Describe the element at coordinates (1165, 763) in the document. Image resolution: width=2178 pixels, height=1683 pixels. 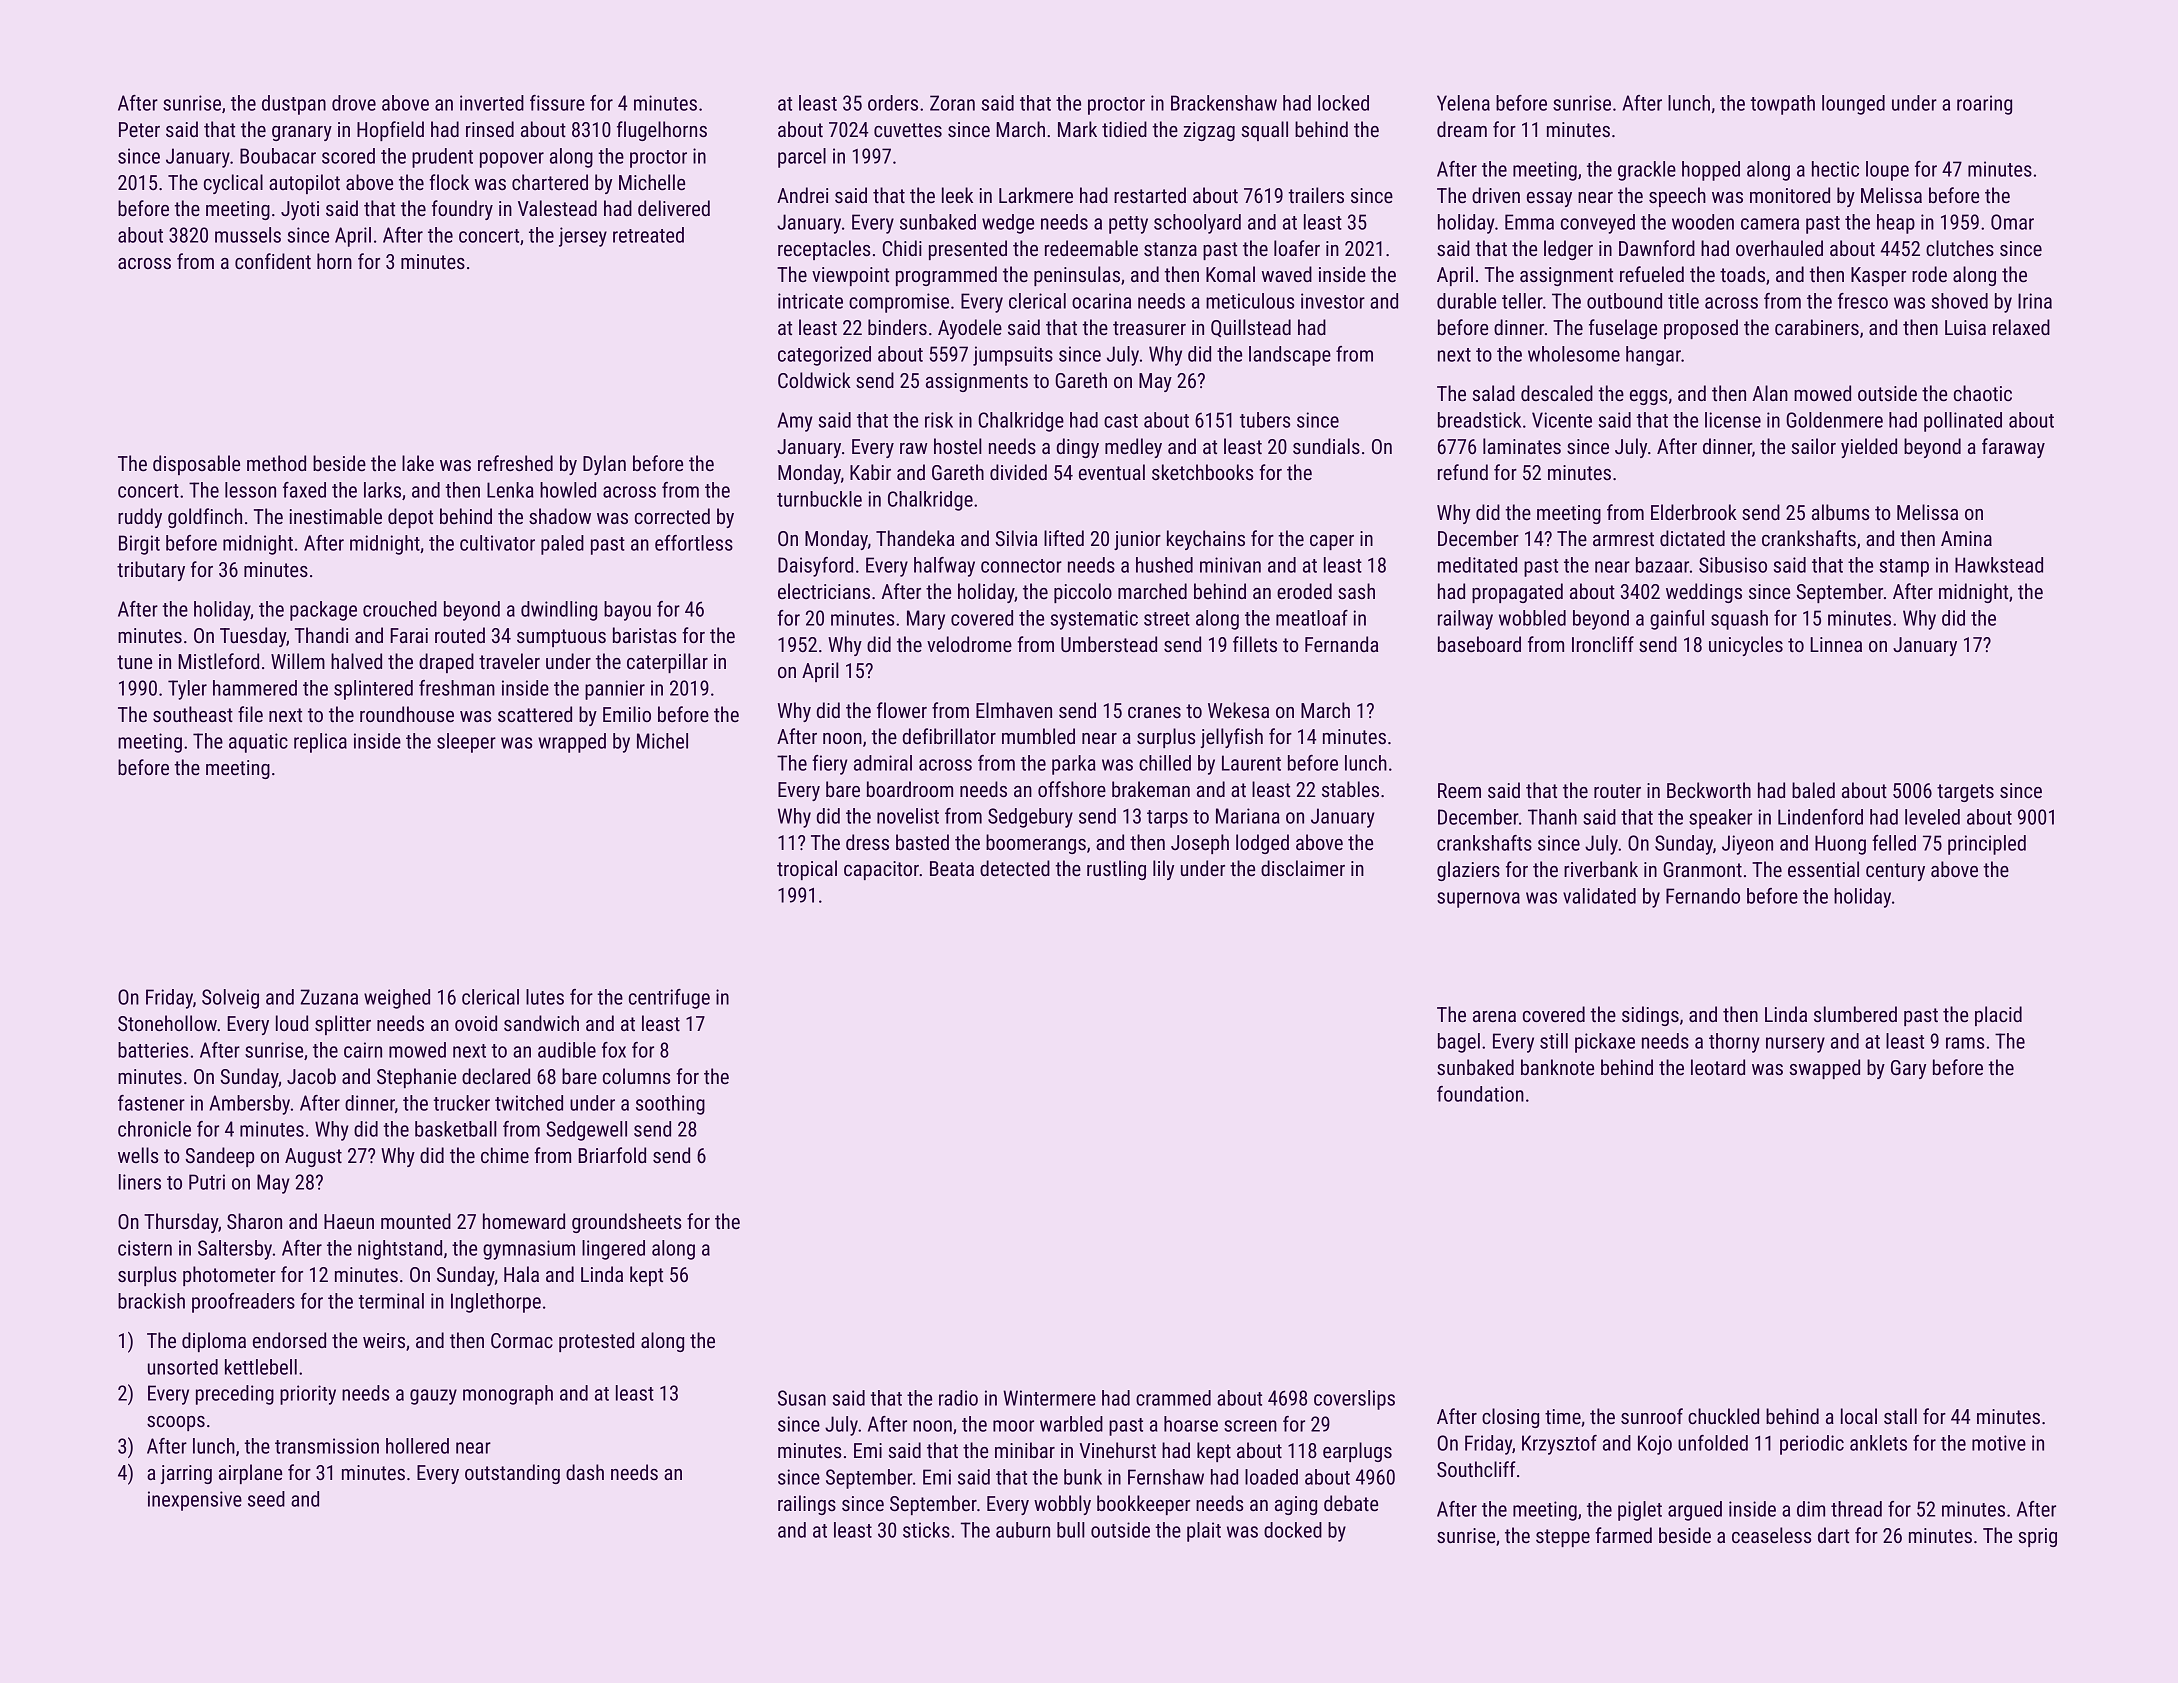
I see `chilled` at that location.
